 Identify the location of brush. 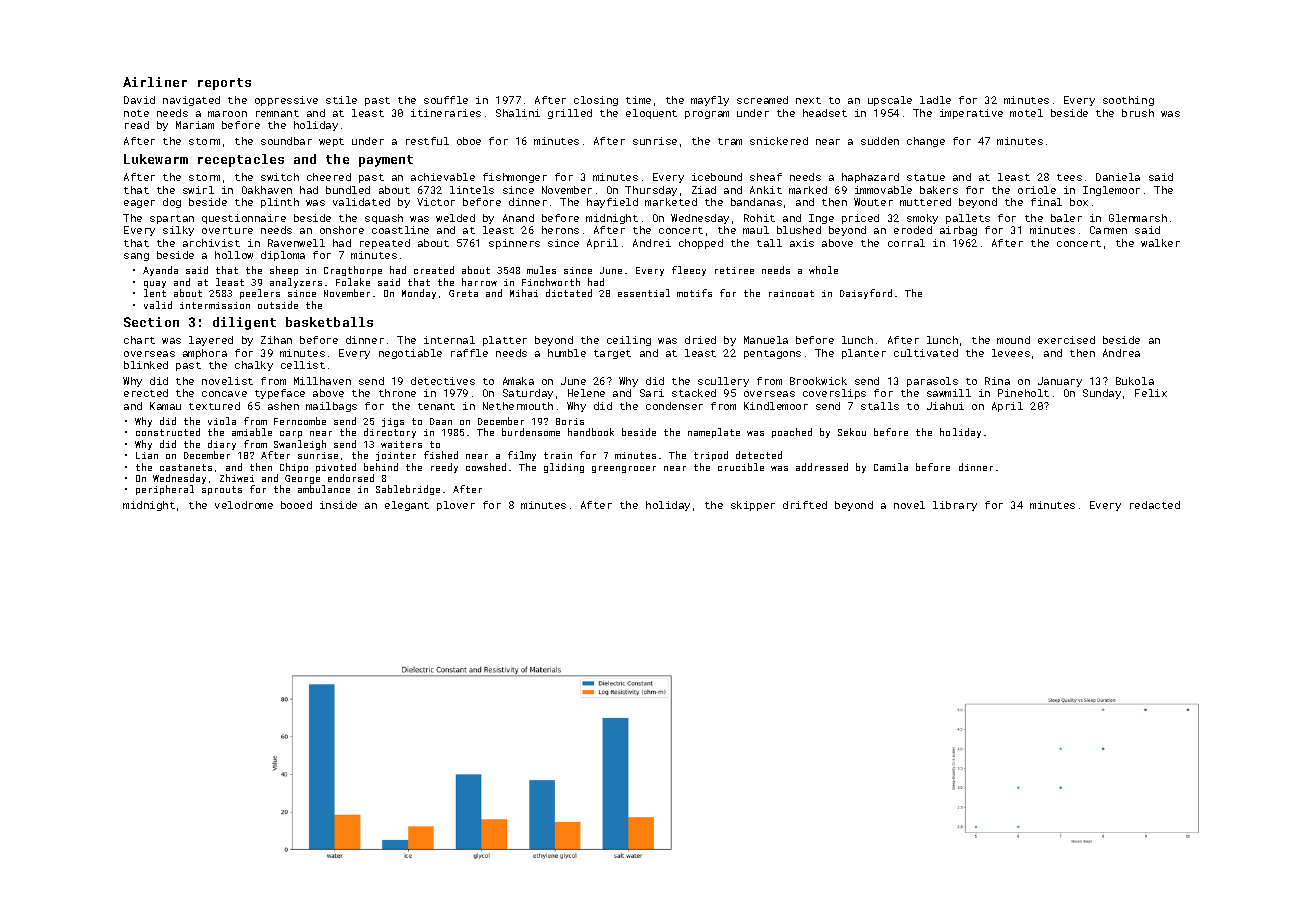
(1138, 113).
